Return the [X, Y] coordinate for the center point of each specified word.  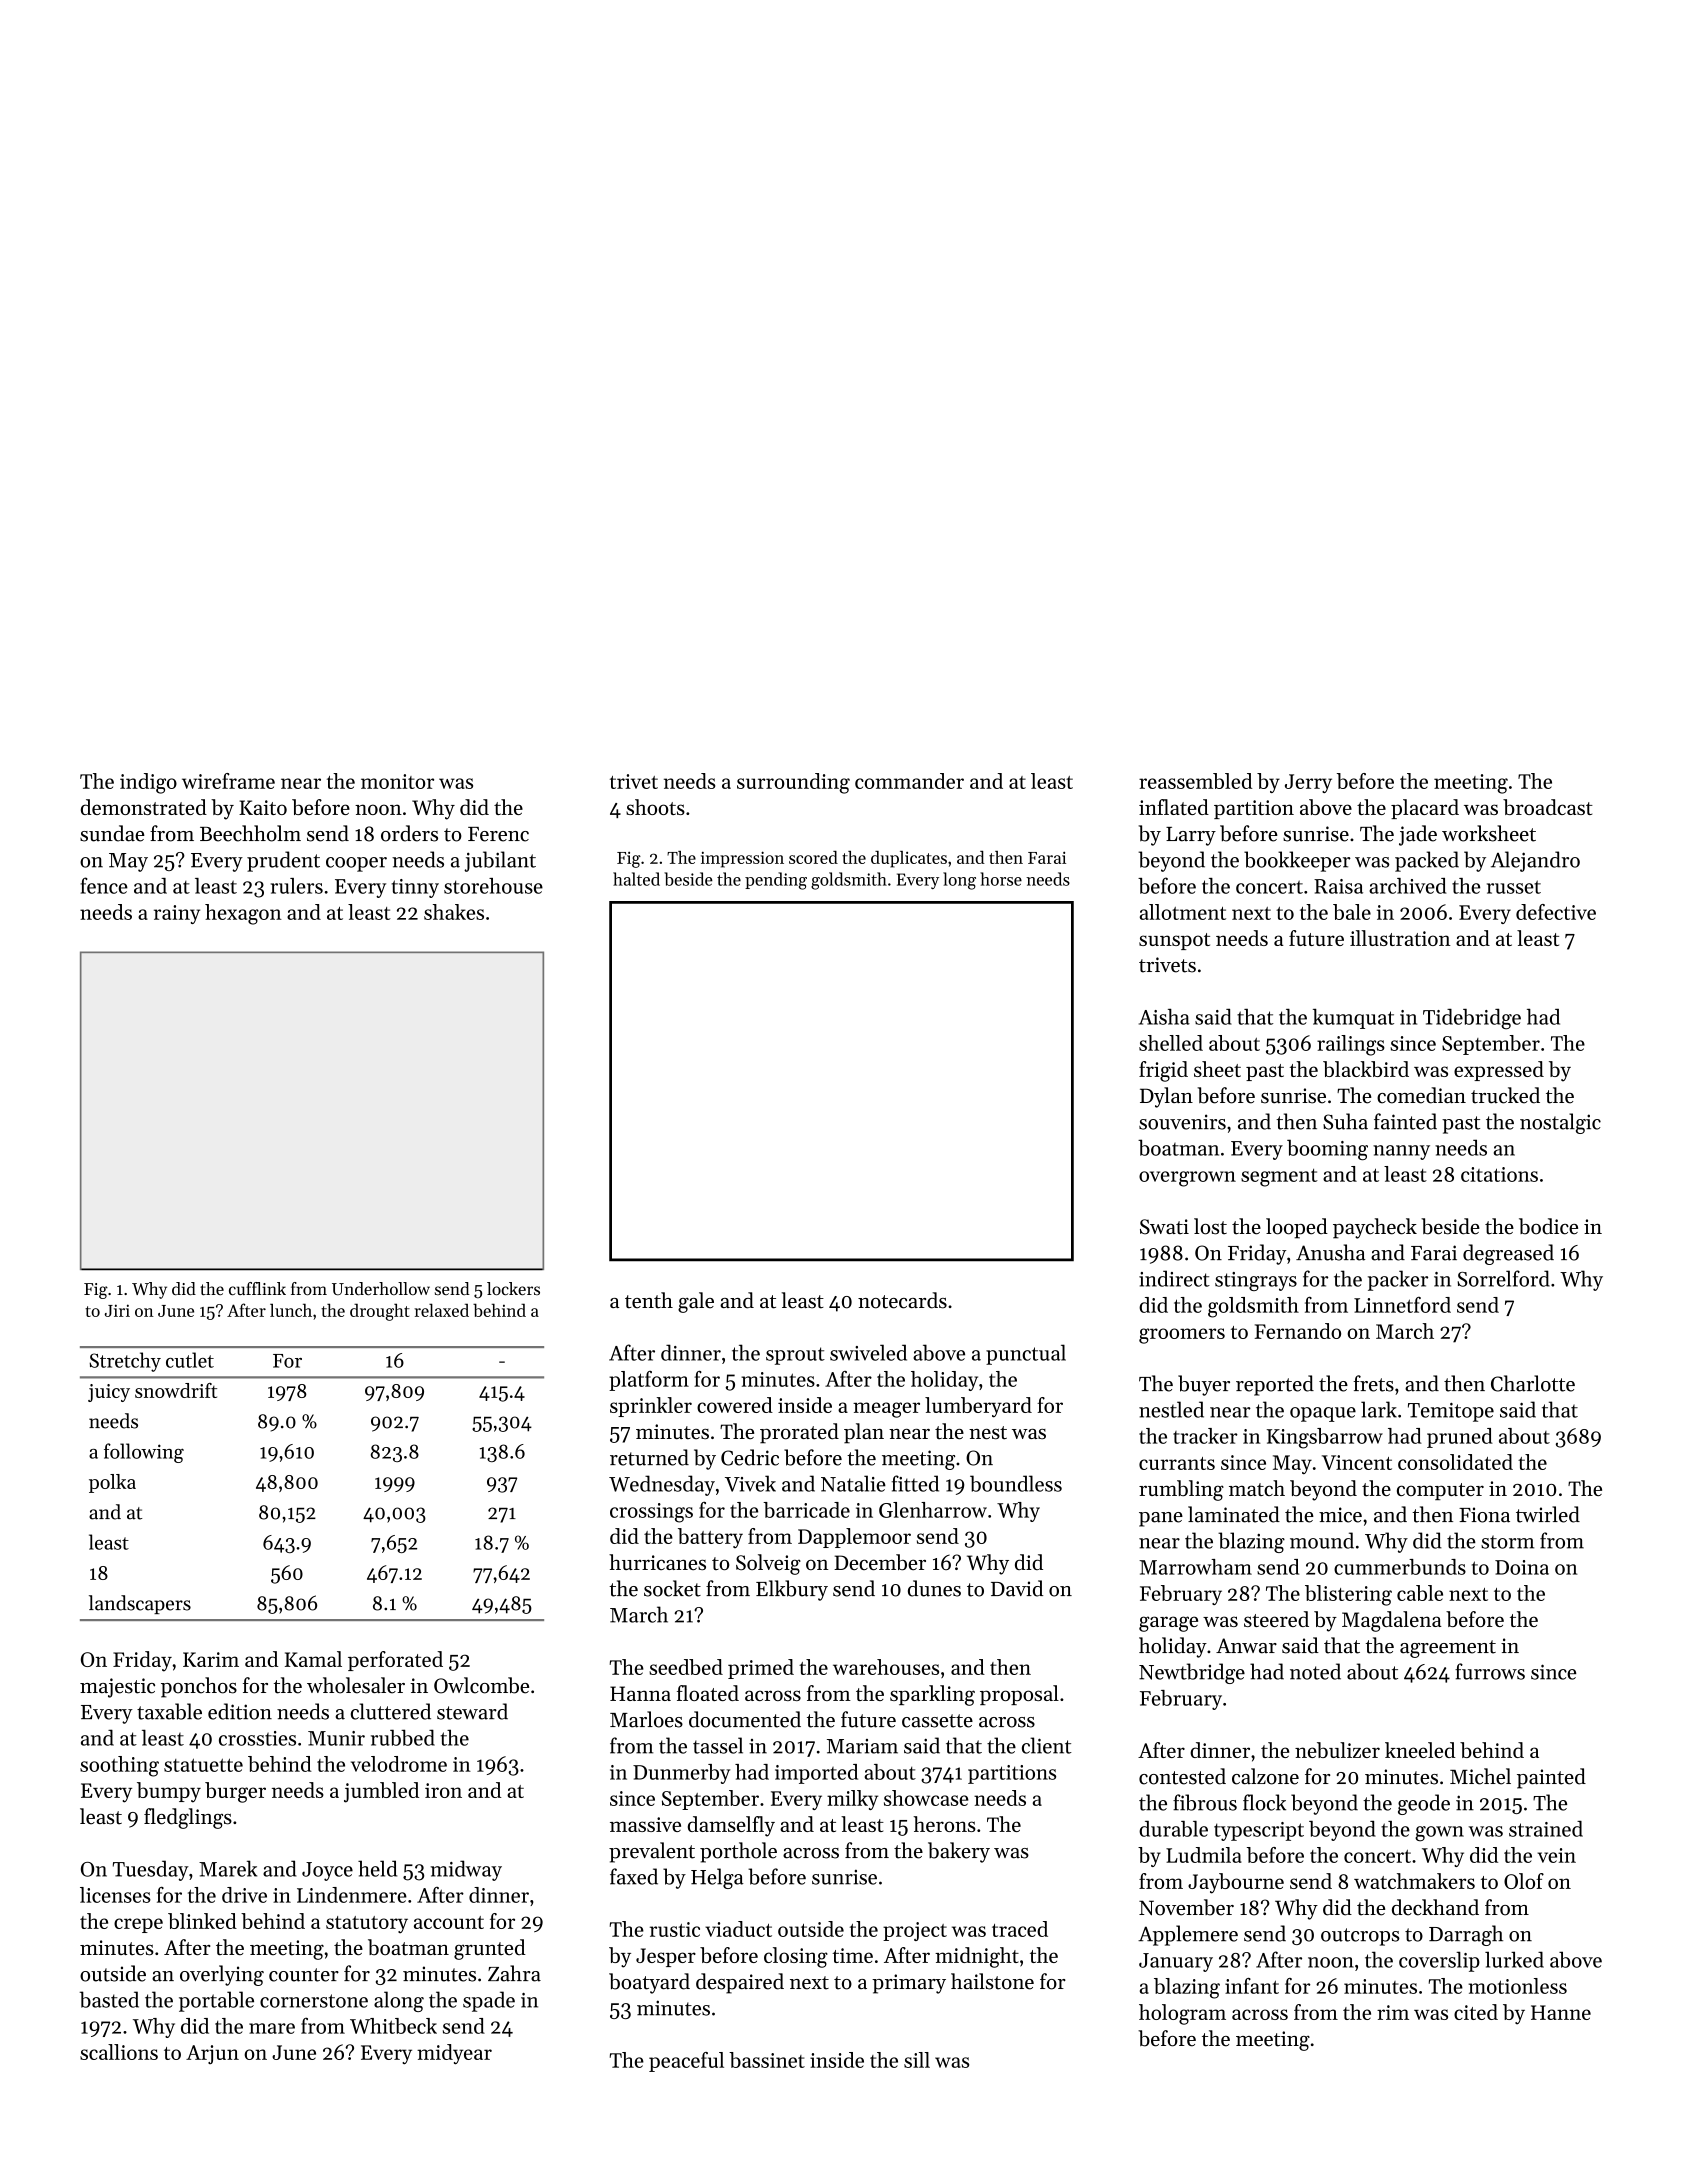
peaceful [686, 2062]
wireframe [228, 781]
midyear [454, 2054]
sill [917, 2060]
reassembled [1195, 781]
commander [909, 781]
